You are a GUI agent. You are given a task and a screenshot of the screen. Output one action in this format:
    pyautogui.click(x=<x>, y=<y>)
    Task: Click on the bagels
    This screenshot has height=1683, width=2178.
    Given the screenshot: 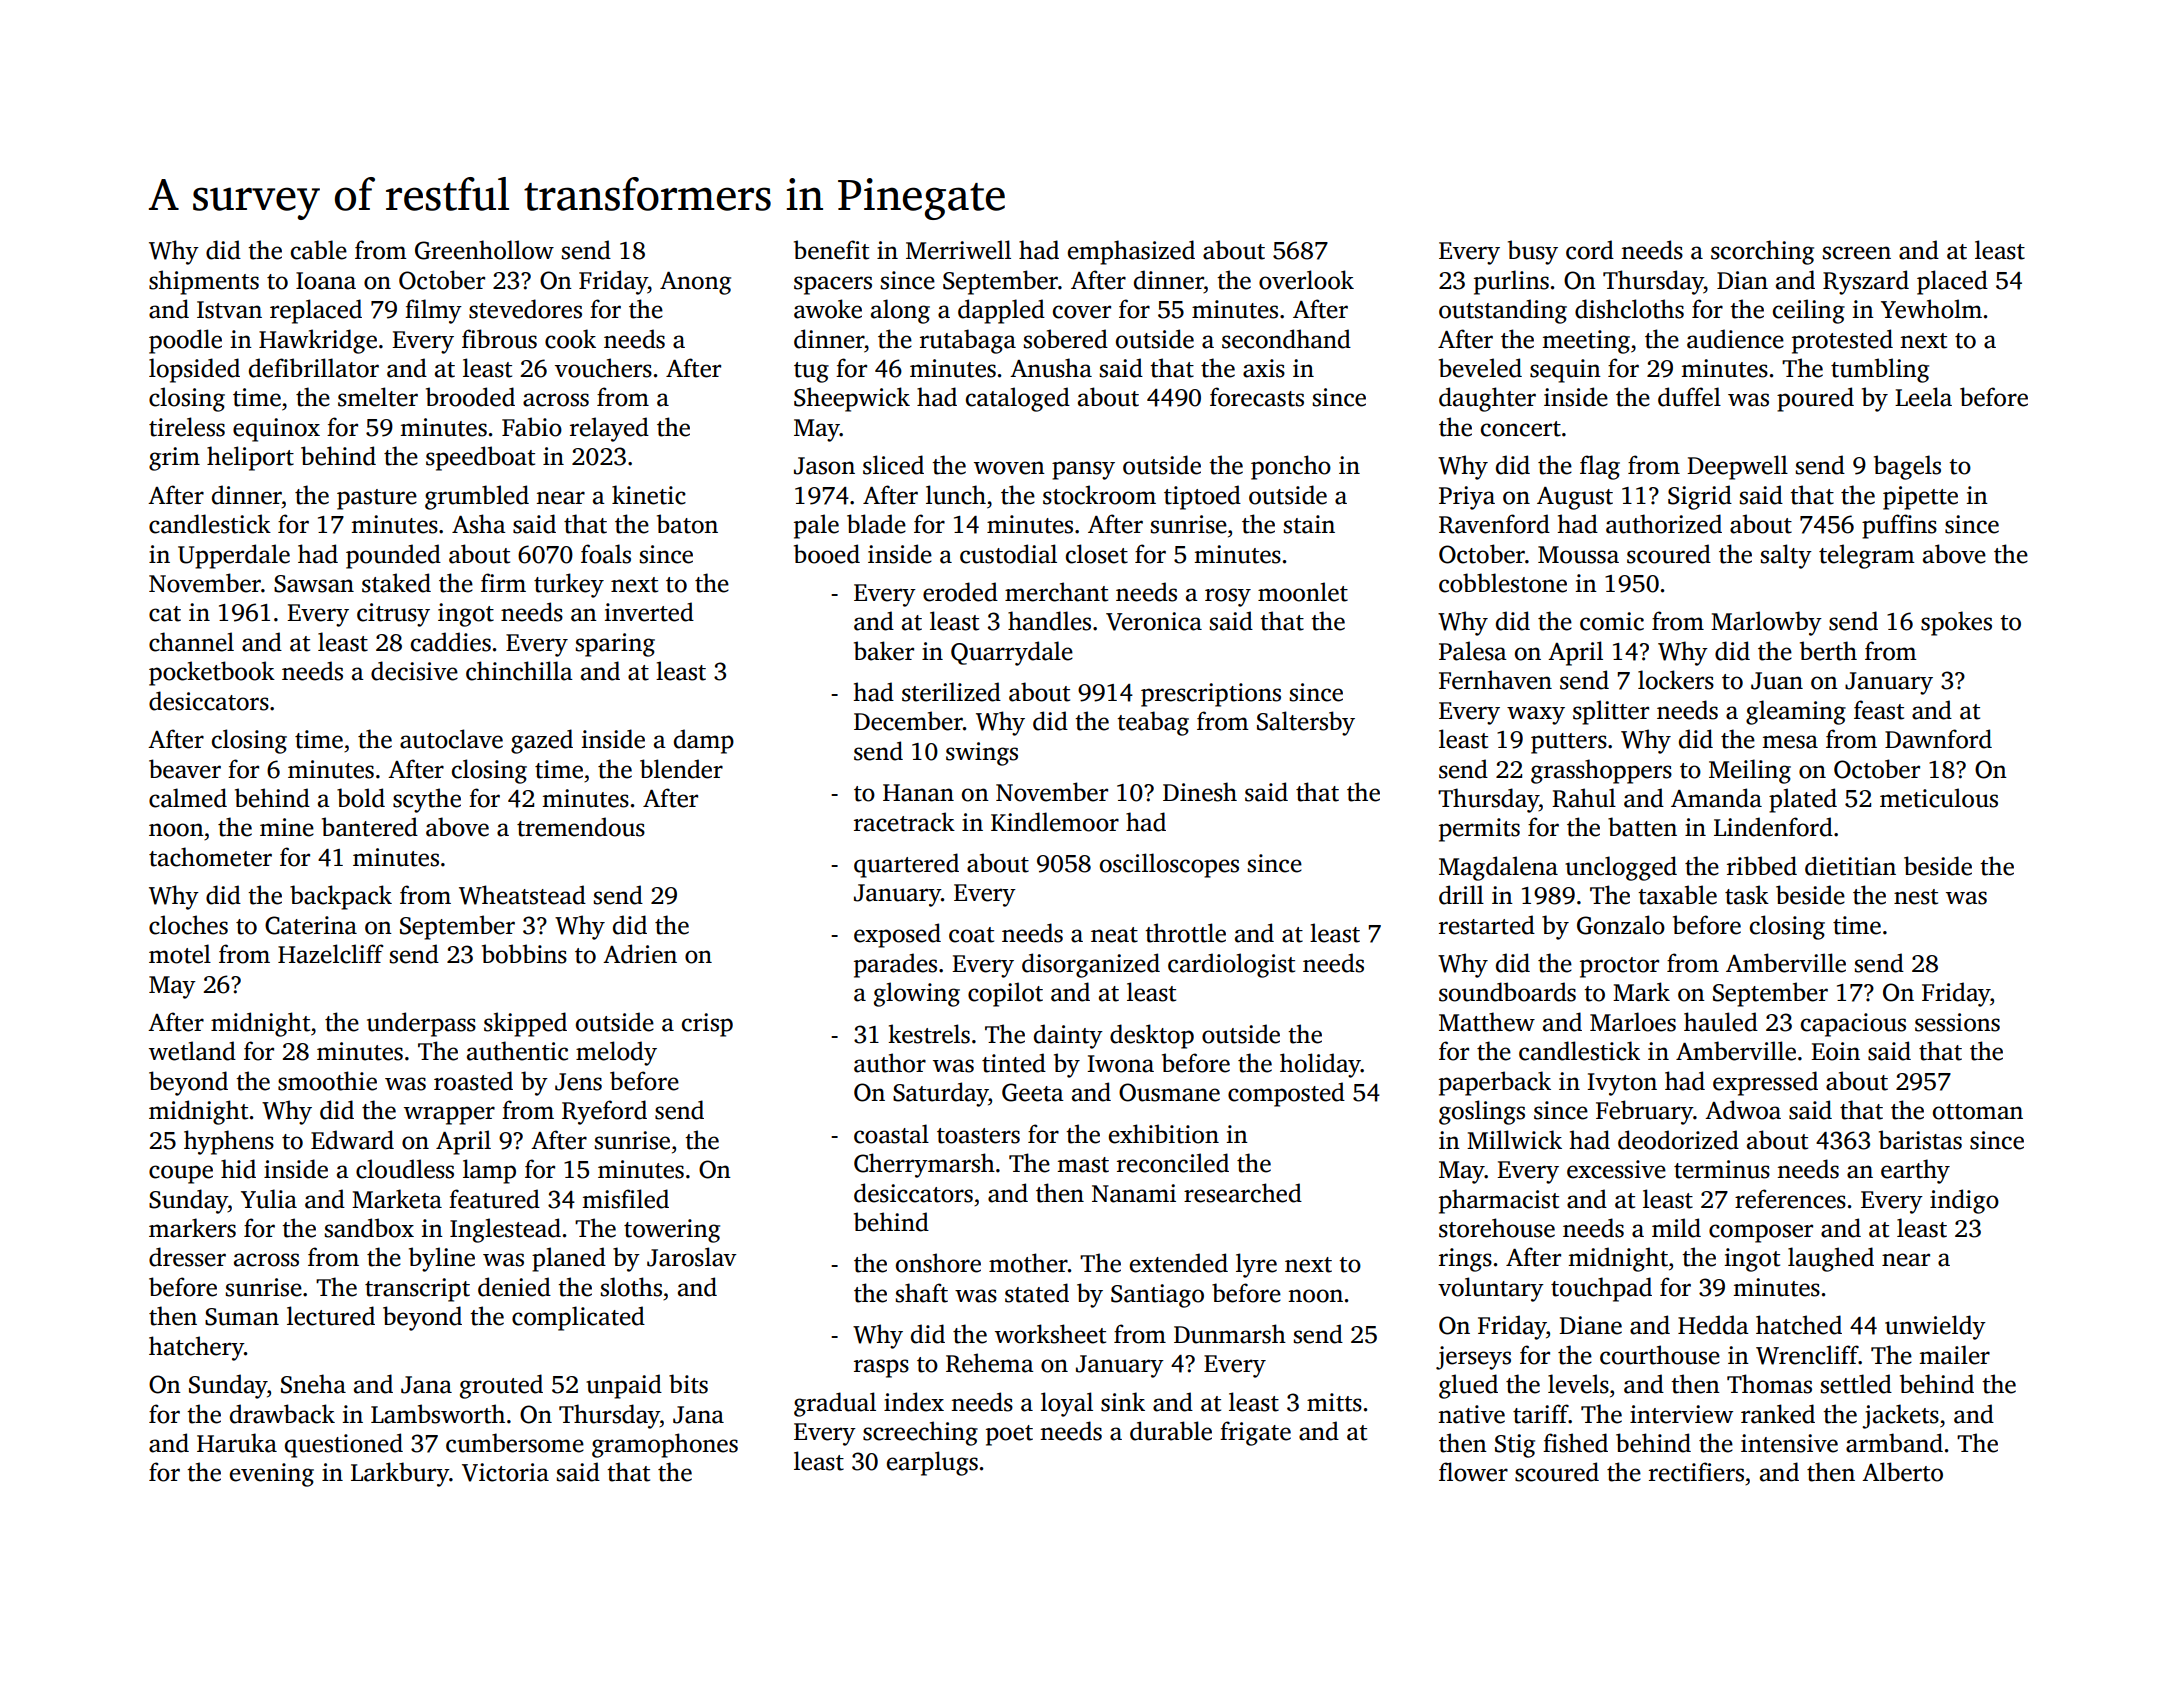 What is the action you would take?
    pyautogui.click(x=1907, y=467)
